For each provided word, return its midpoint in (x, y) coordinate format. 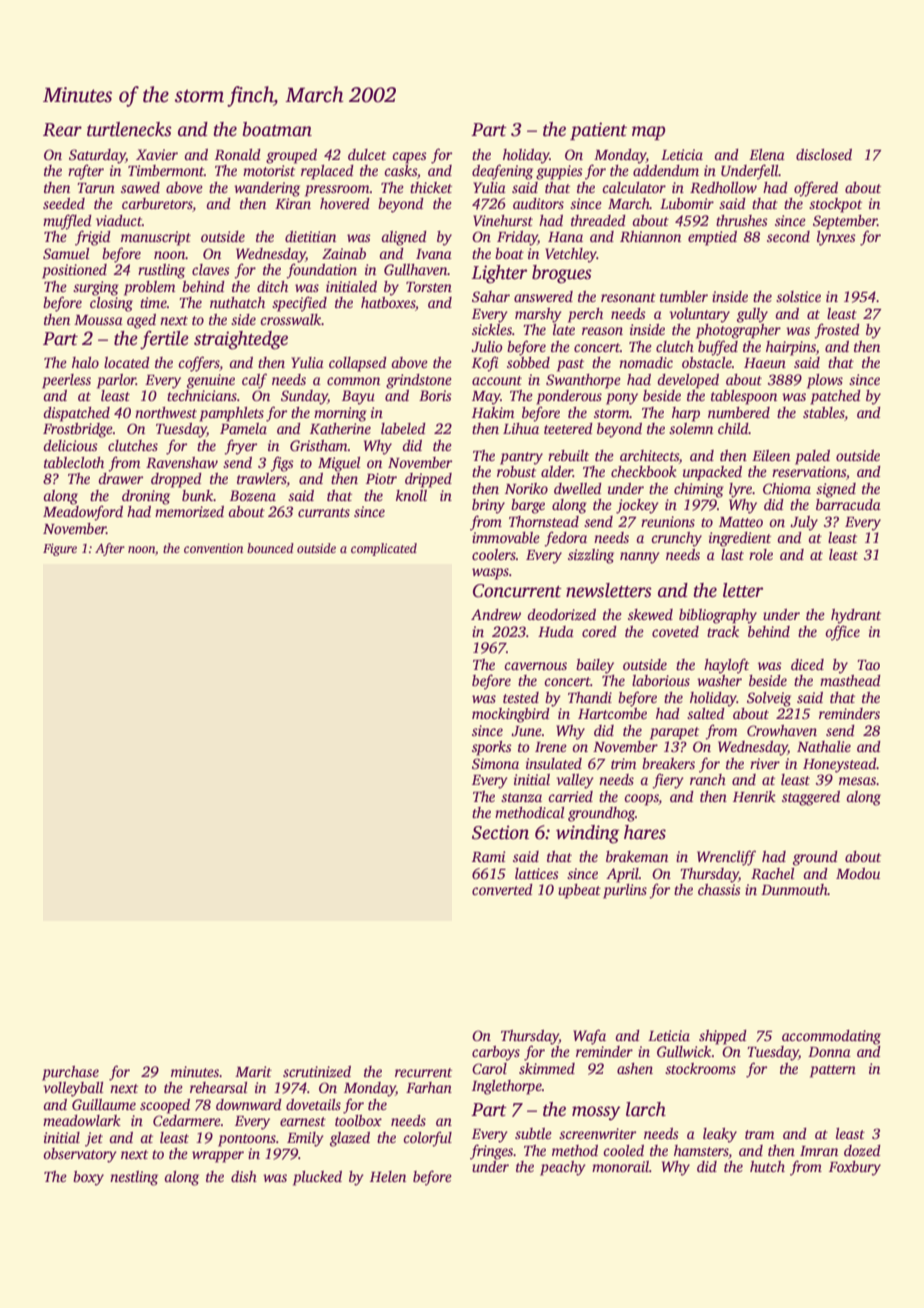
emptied (712, 238)
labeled (403, 428)
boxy (88, 1178)
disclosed (824, 154)
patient (598, 131)
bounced (270, 548)
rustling (161, 271)
